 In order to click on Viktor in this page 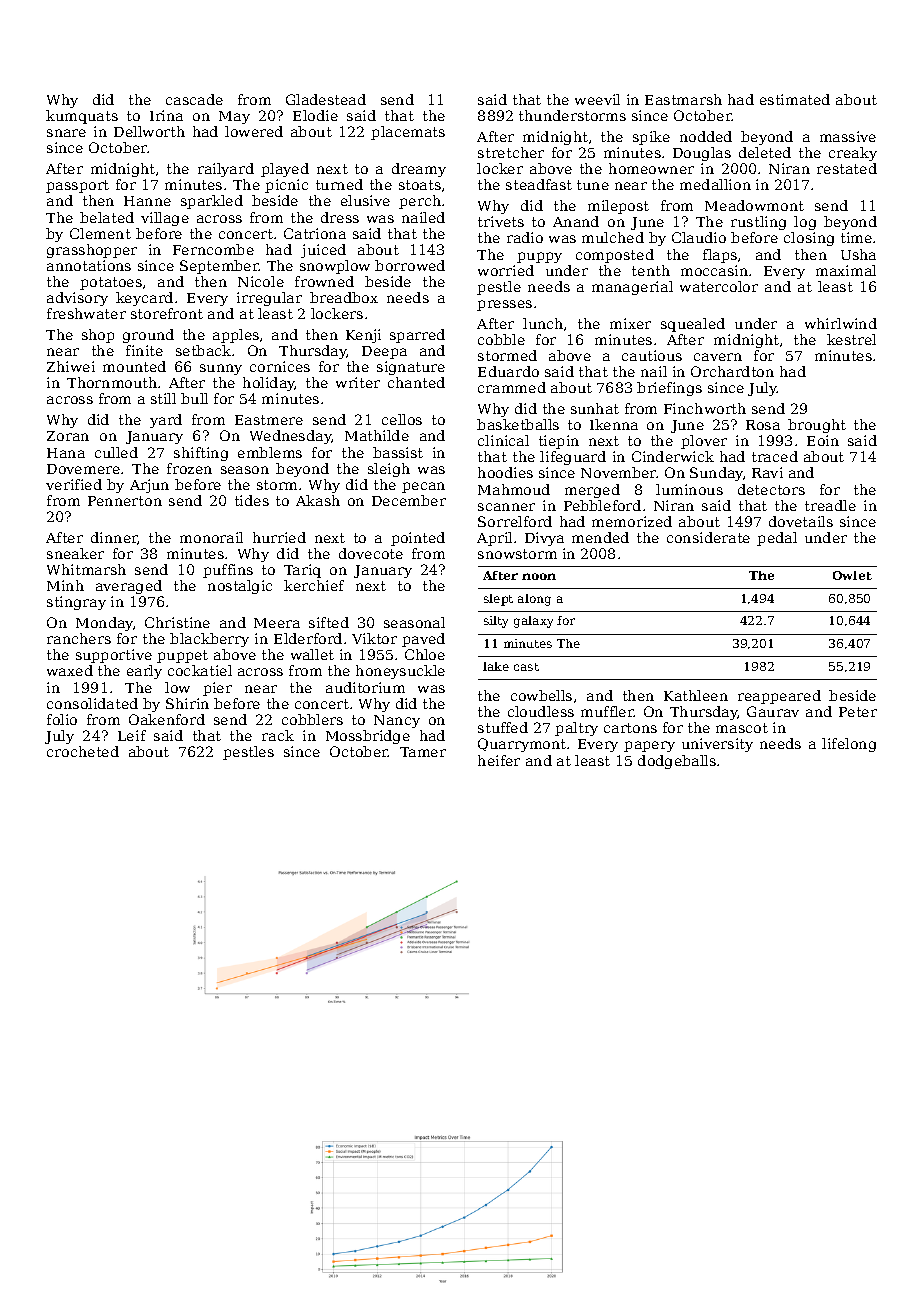, I will do `click(374, 638)`.
